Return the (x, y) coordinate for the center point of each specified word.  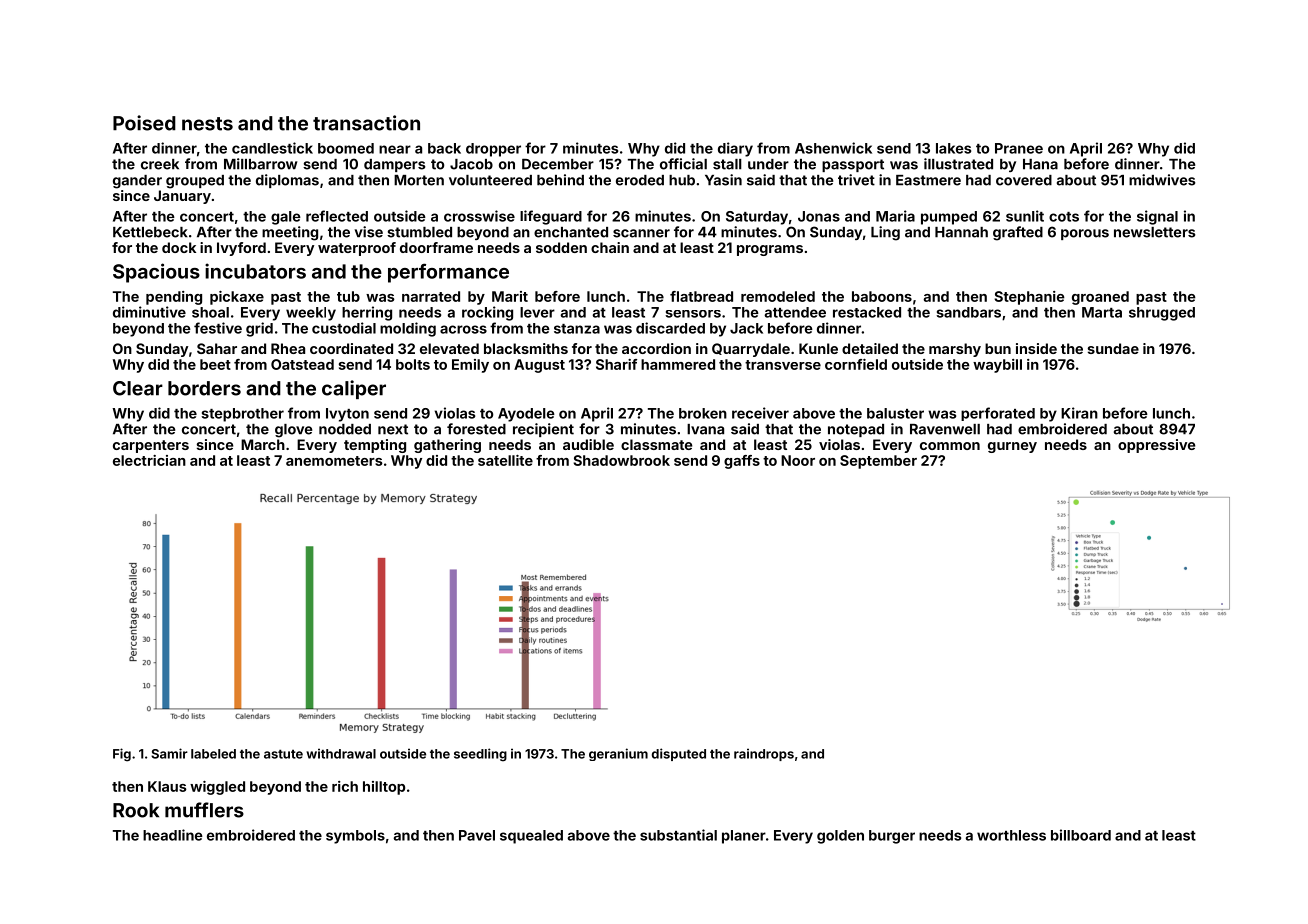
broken (703, 413)
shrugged (1162, 314)
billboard (1081, 835)
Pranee (1019, 148)
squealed (531, 837)
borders (204, 388)
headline (173, 835)
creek (160, 164)
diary (735, 149)
